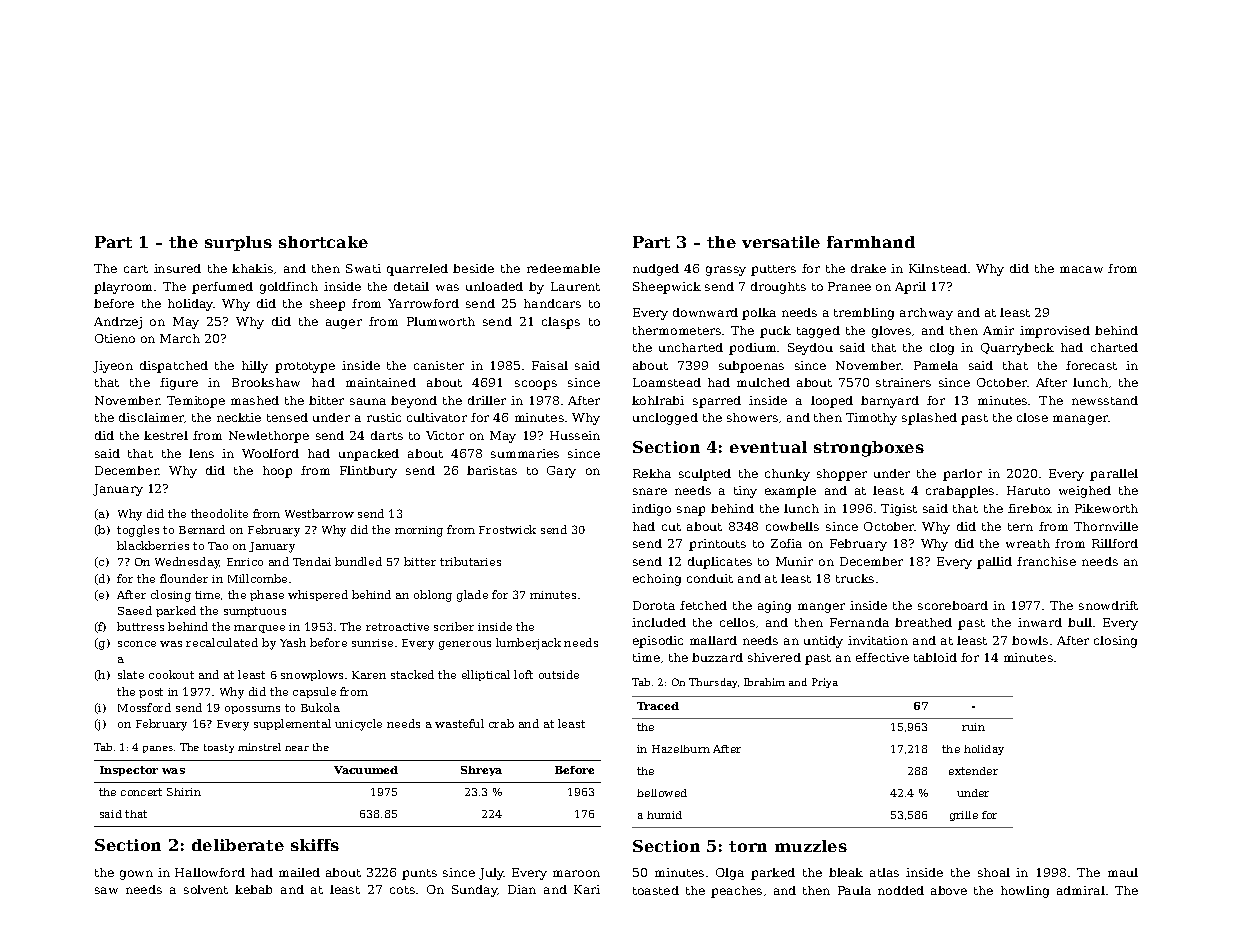 This image has width=1233, height=952. Describe the element at coordinates (705, 312) in the image. I see `downward` at that location.
